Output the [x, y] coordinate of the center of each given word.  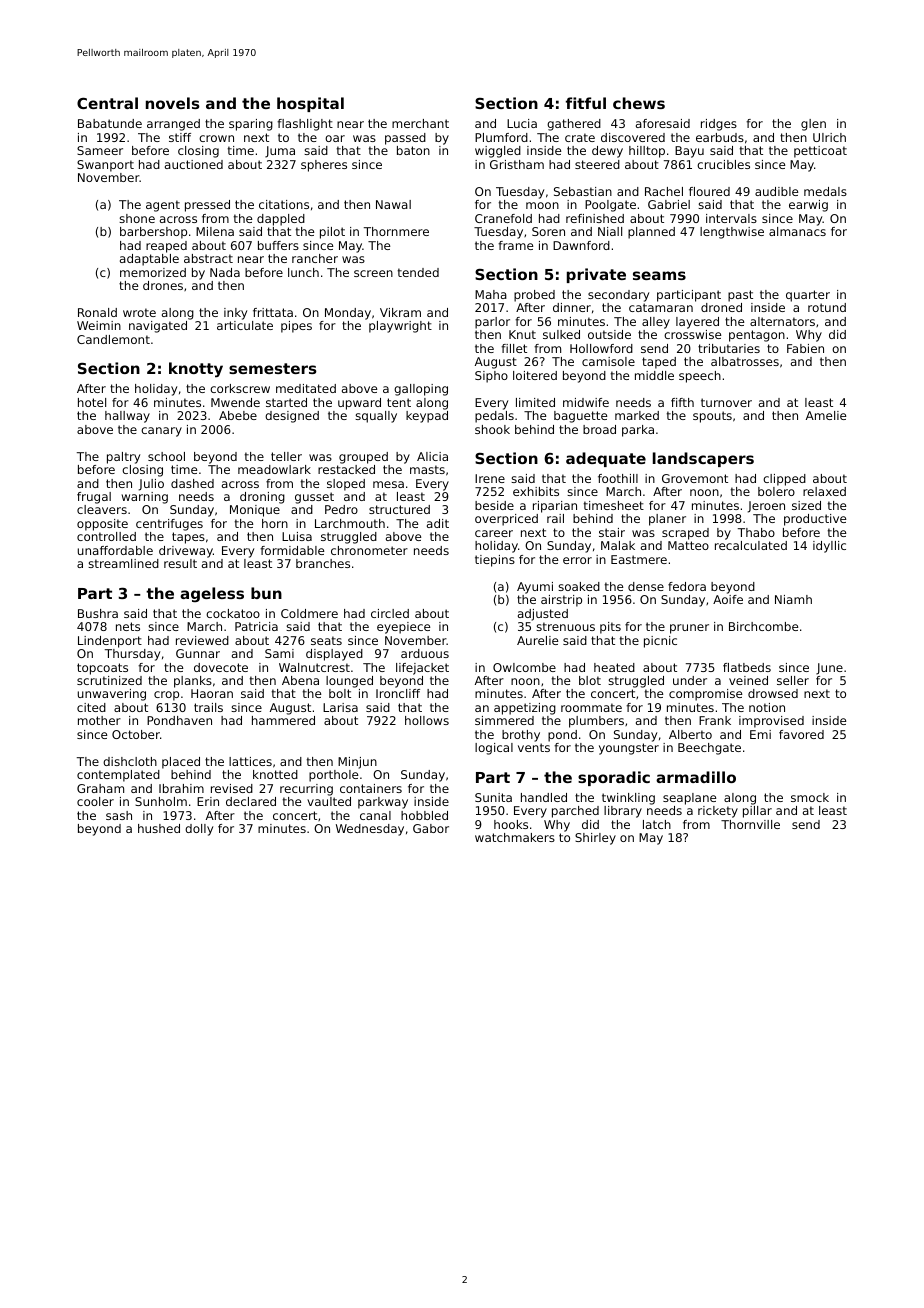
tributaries [729, 348]
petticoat [820, 152]
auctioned [194, 164]
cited [91, 707]
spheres [324, 166]
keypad [427, 417]
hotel [92, 402]
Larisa [340, 707]
